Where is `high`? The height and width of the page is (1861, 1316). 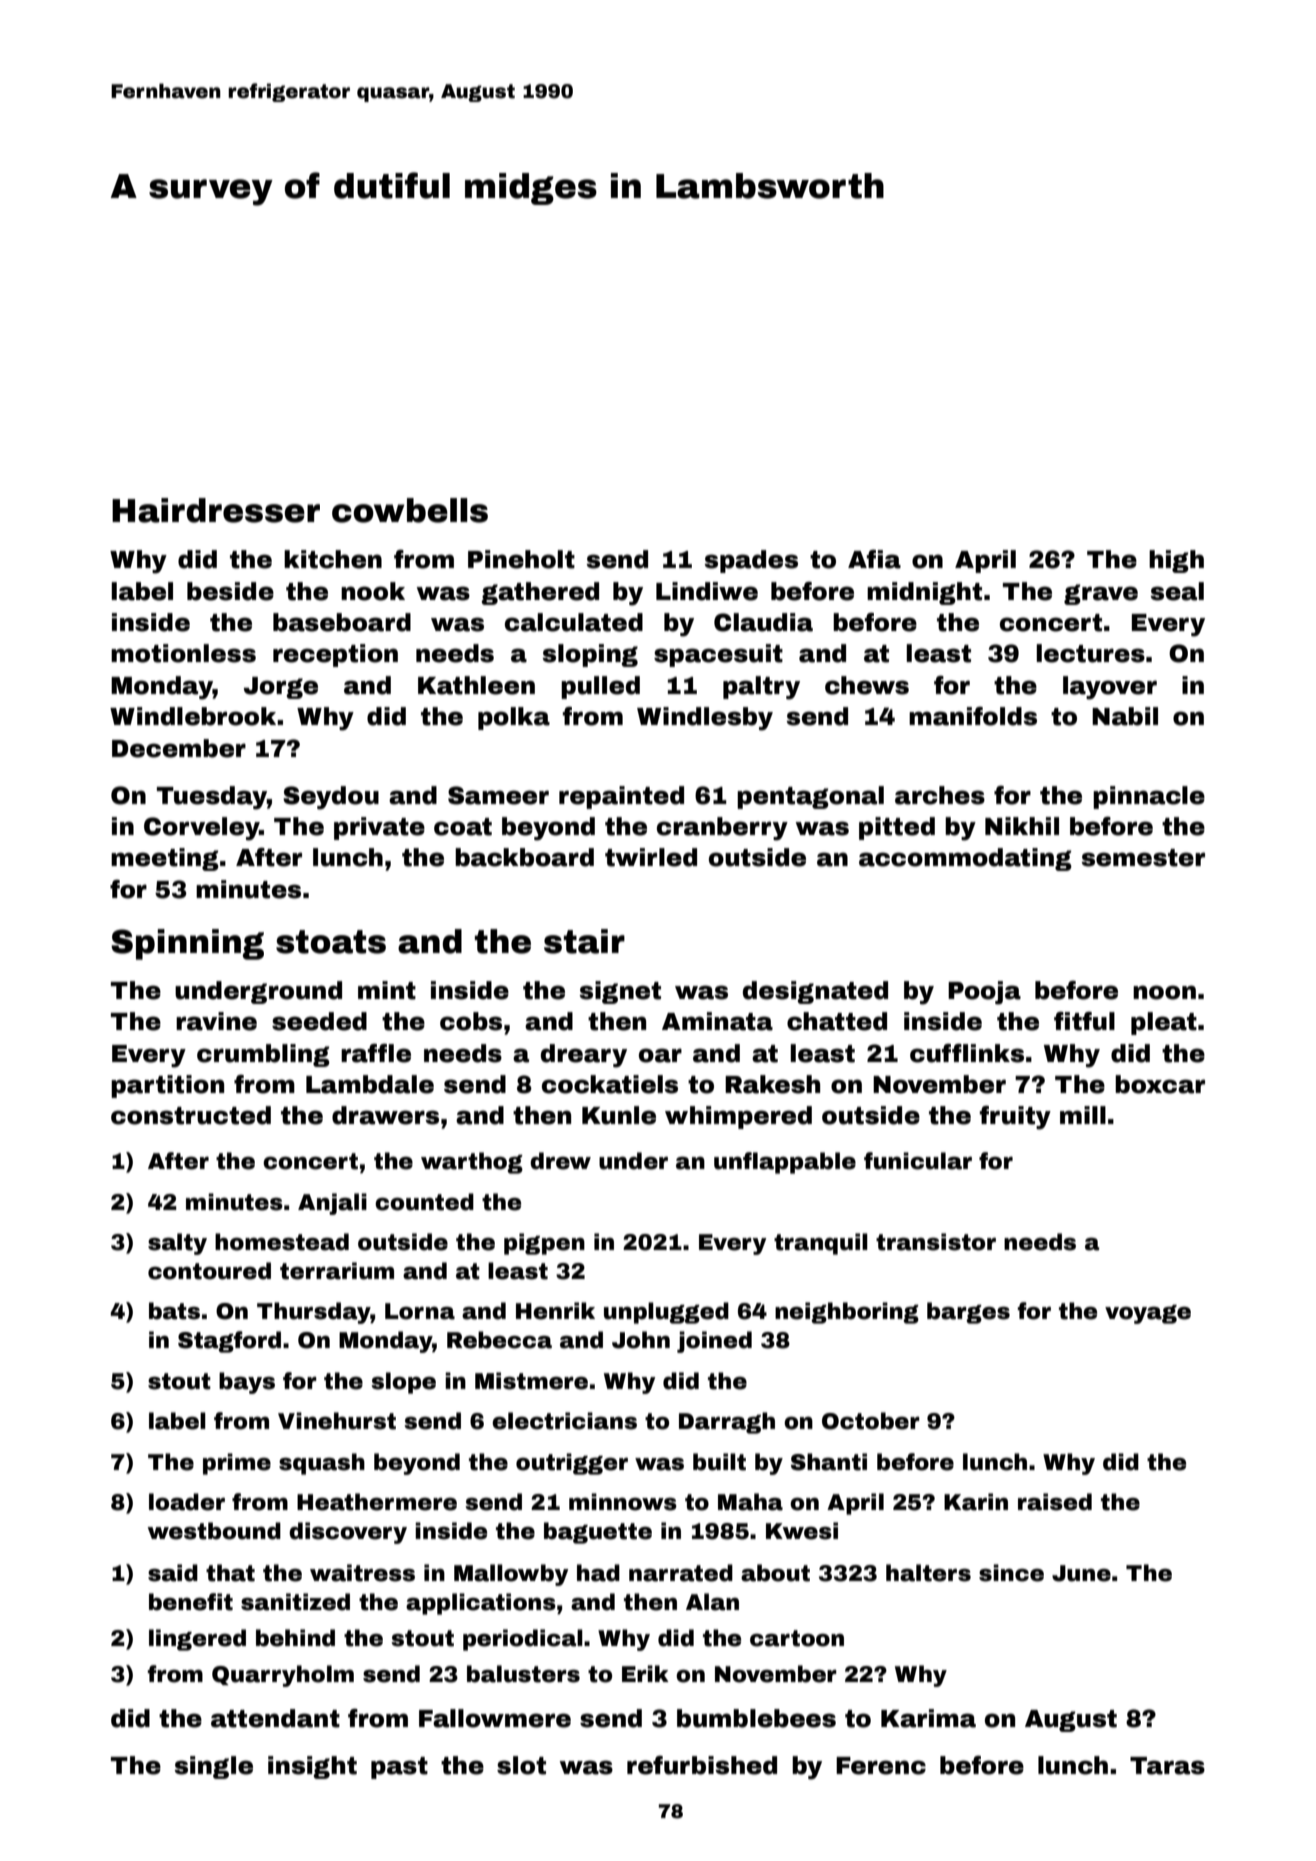 high is located at coordinates (1176, 561).
